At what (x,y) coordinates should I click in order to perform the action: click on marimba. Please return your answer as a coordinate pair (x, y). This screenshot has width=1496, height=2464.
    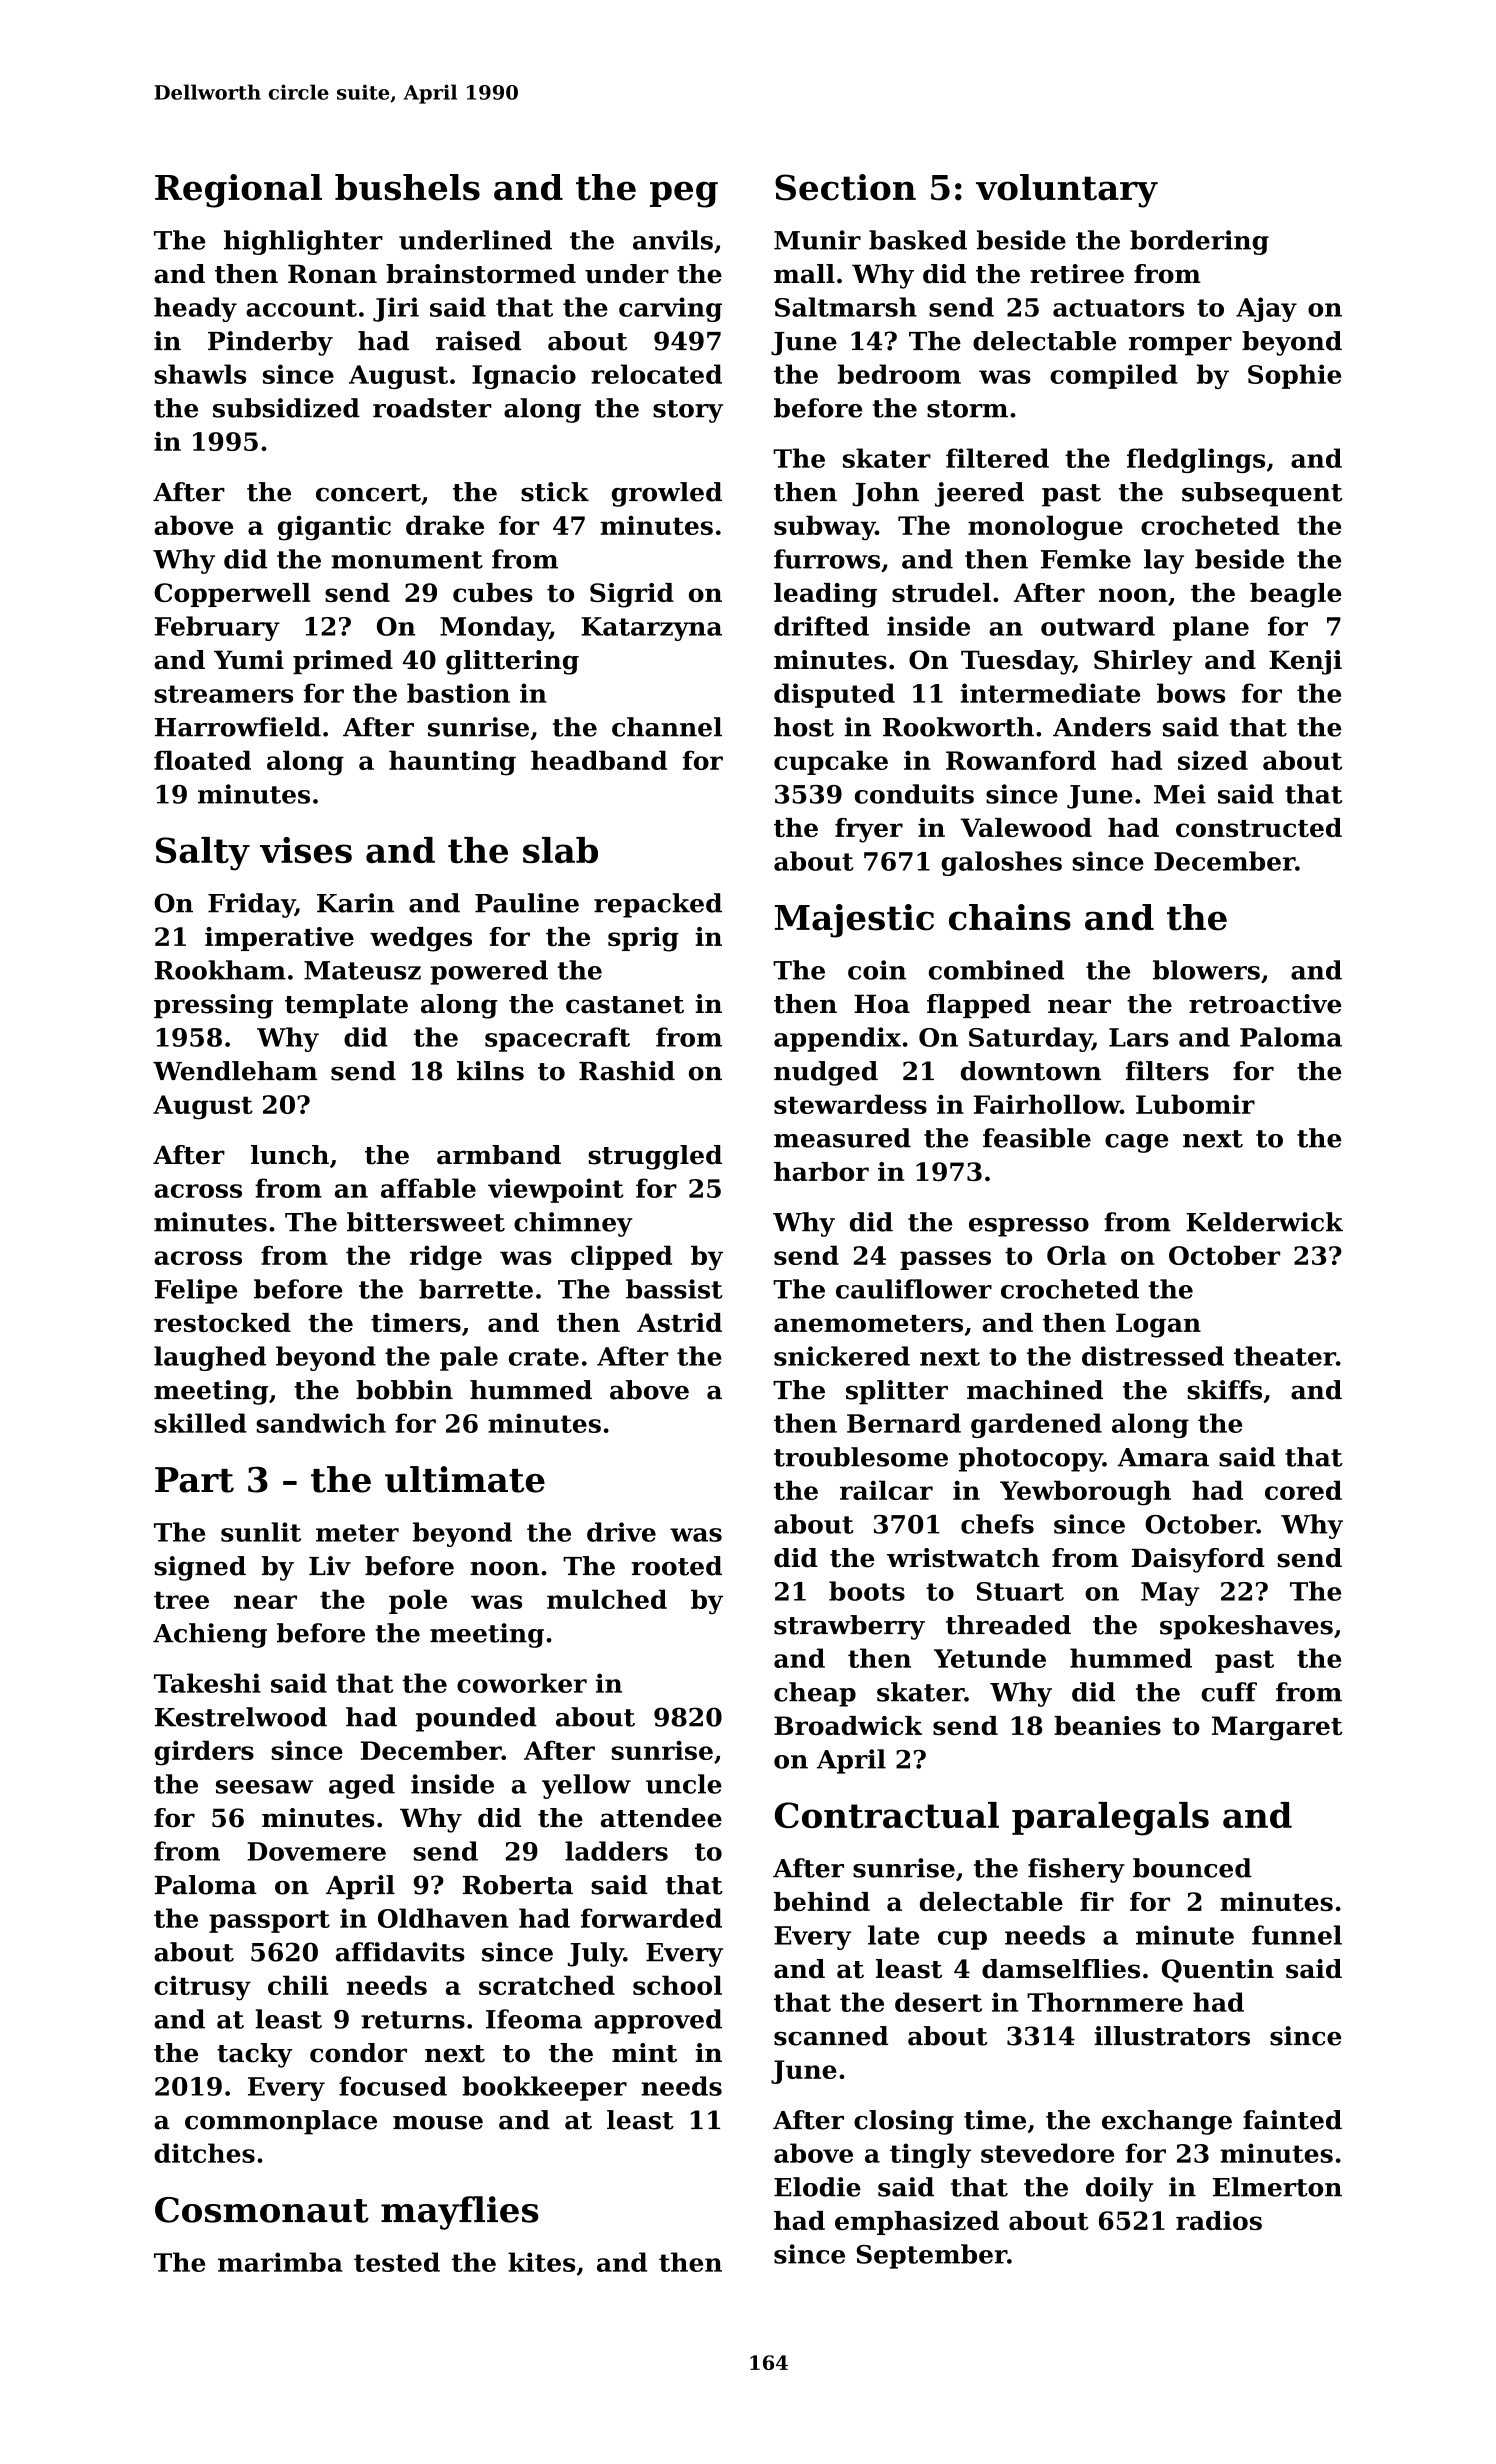
    Looking at the image, I should click on (280, 2262).
